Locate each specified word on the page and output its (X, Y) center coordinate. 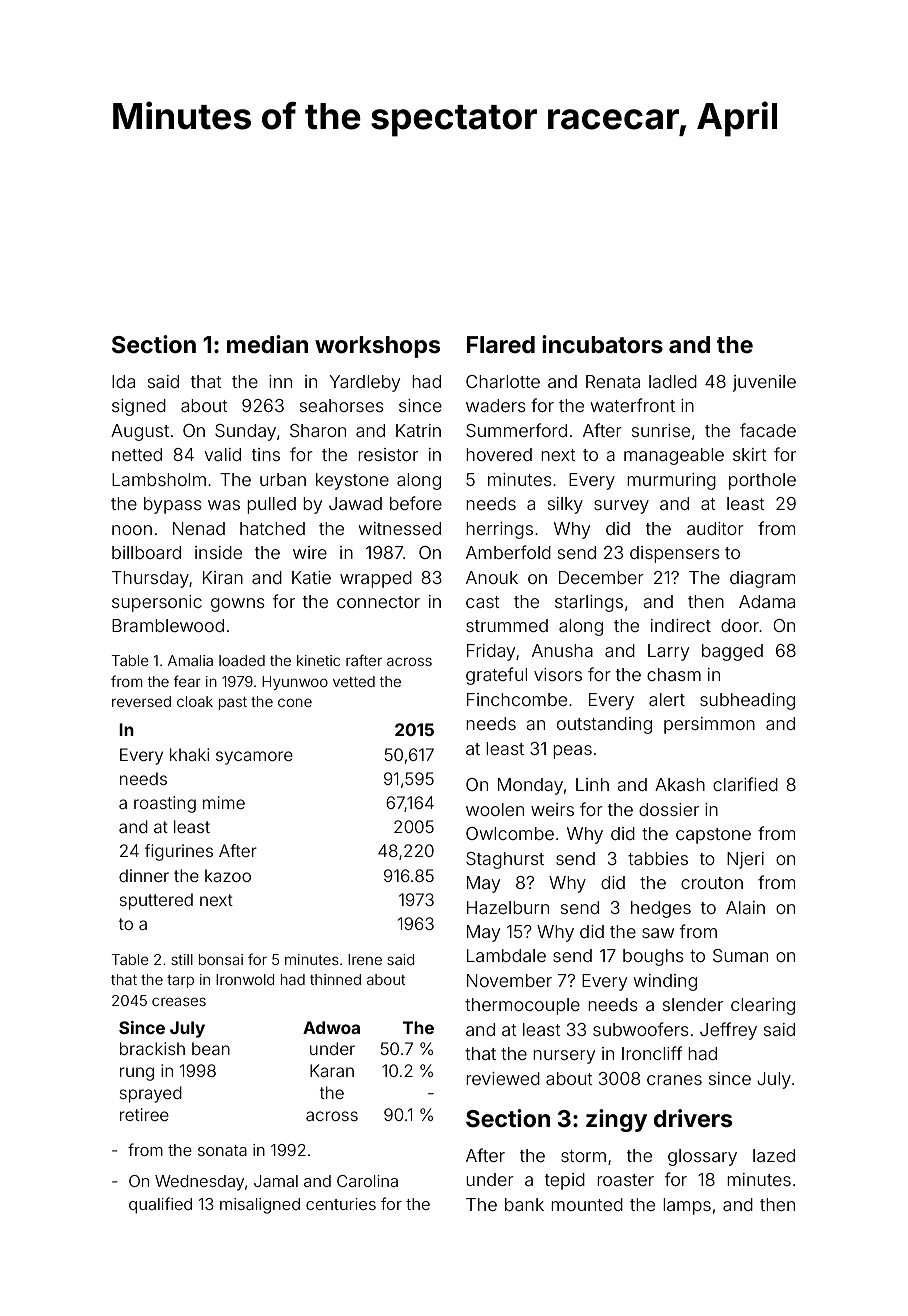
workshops (377, 347)
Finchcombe (517, 699)
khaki (189, 754)
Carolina (367, 1181)
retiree (144, 1114)
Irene (365, 959)
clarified (745, 784)
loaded (242, 660)
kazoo (228, 875)
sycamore (254, 758)
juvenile (764, 383)
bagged (732, 652)
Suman (740, 955)
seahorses (342, 405)
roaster (625, 1180)
